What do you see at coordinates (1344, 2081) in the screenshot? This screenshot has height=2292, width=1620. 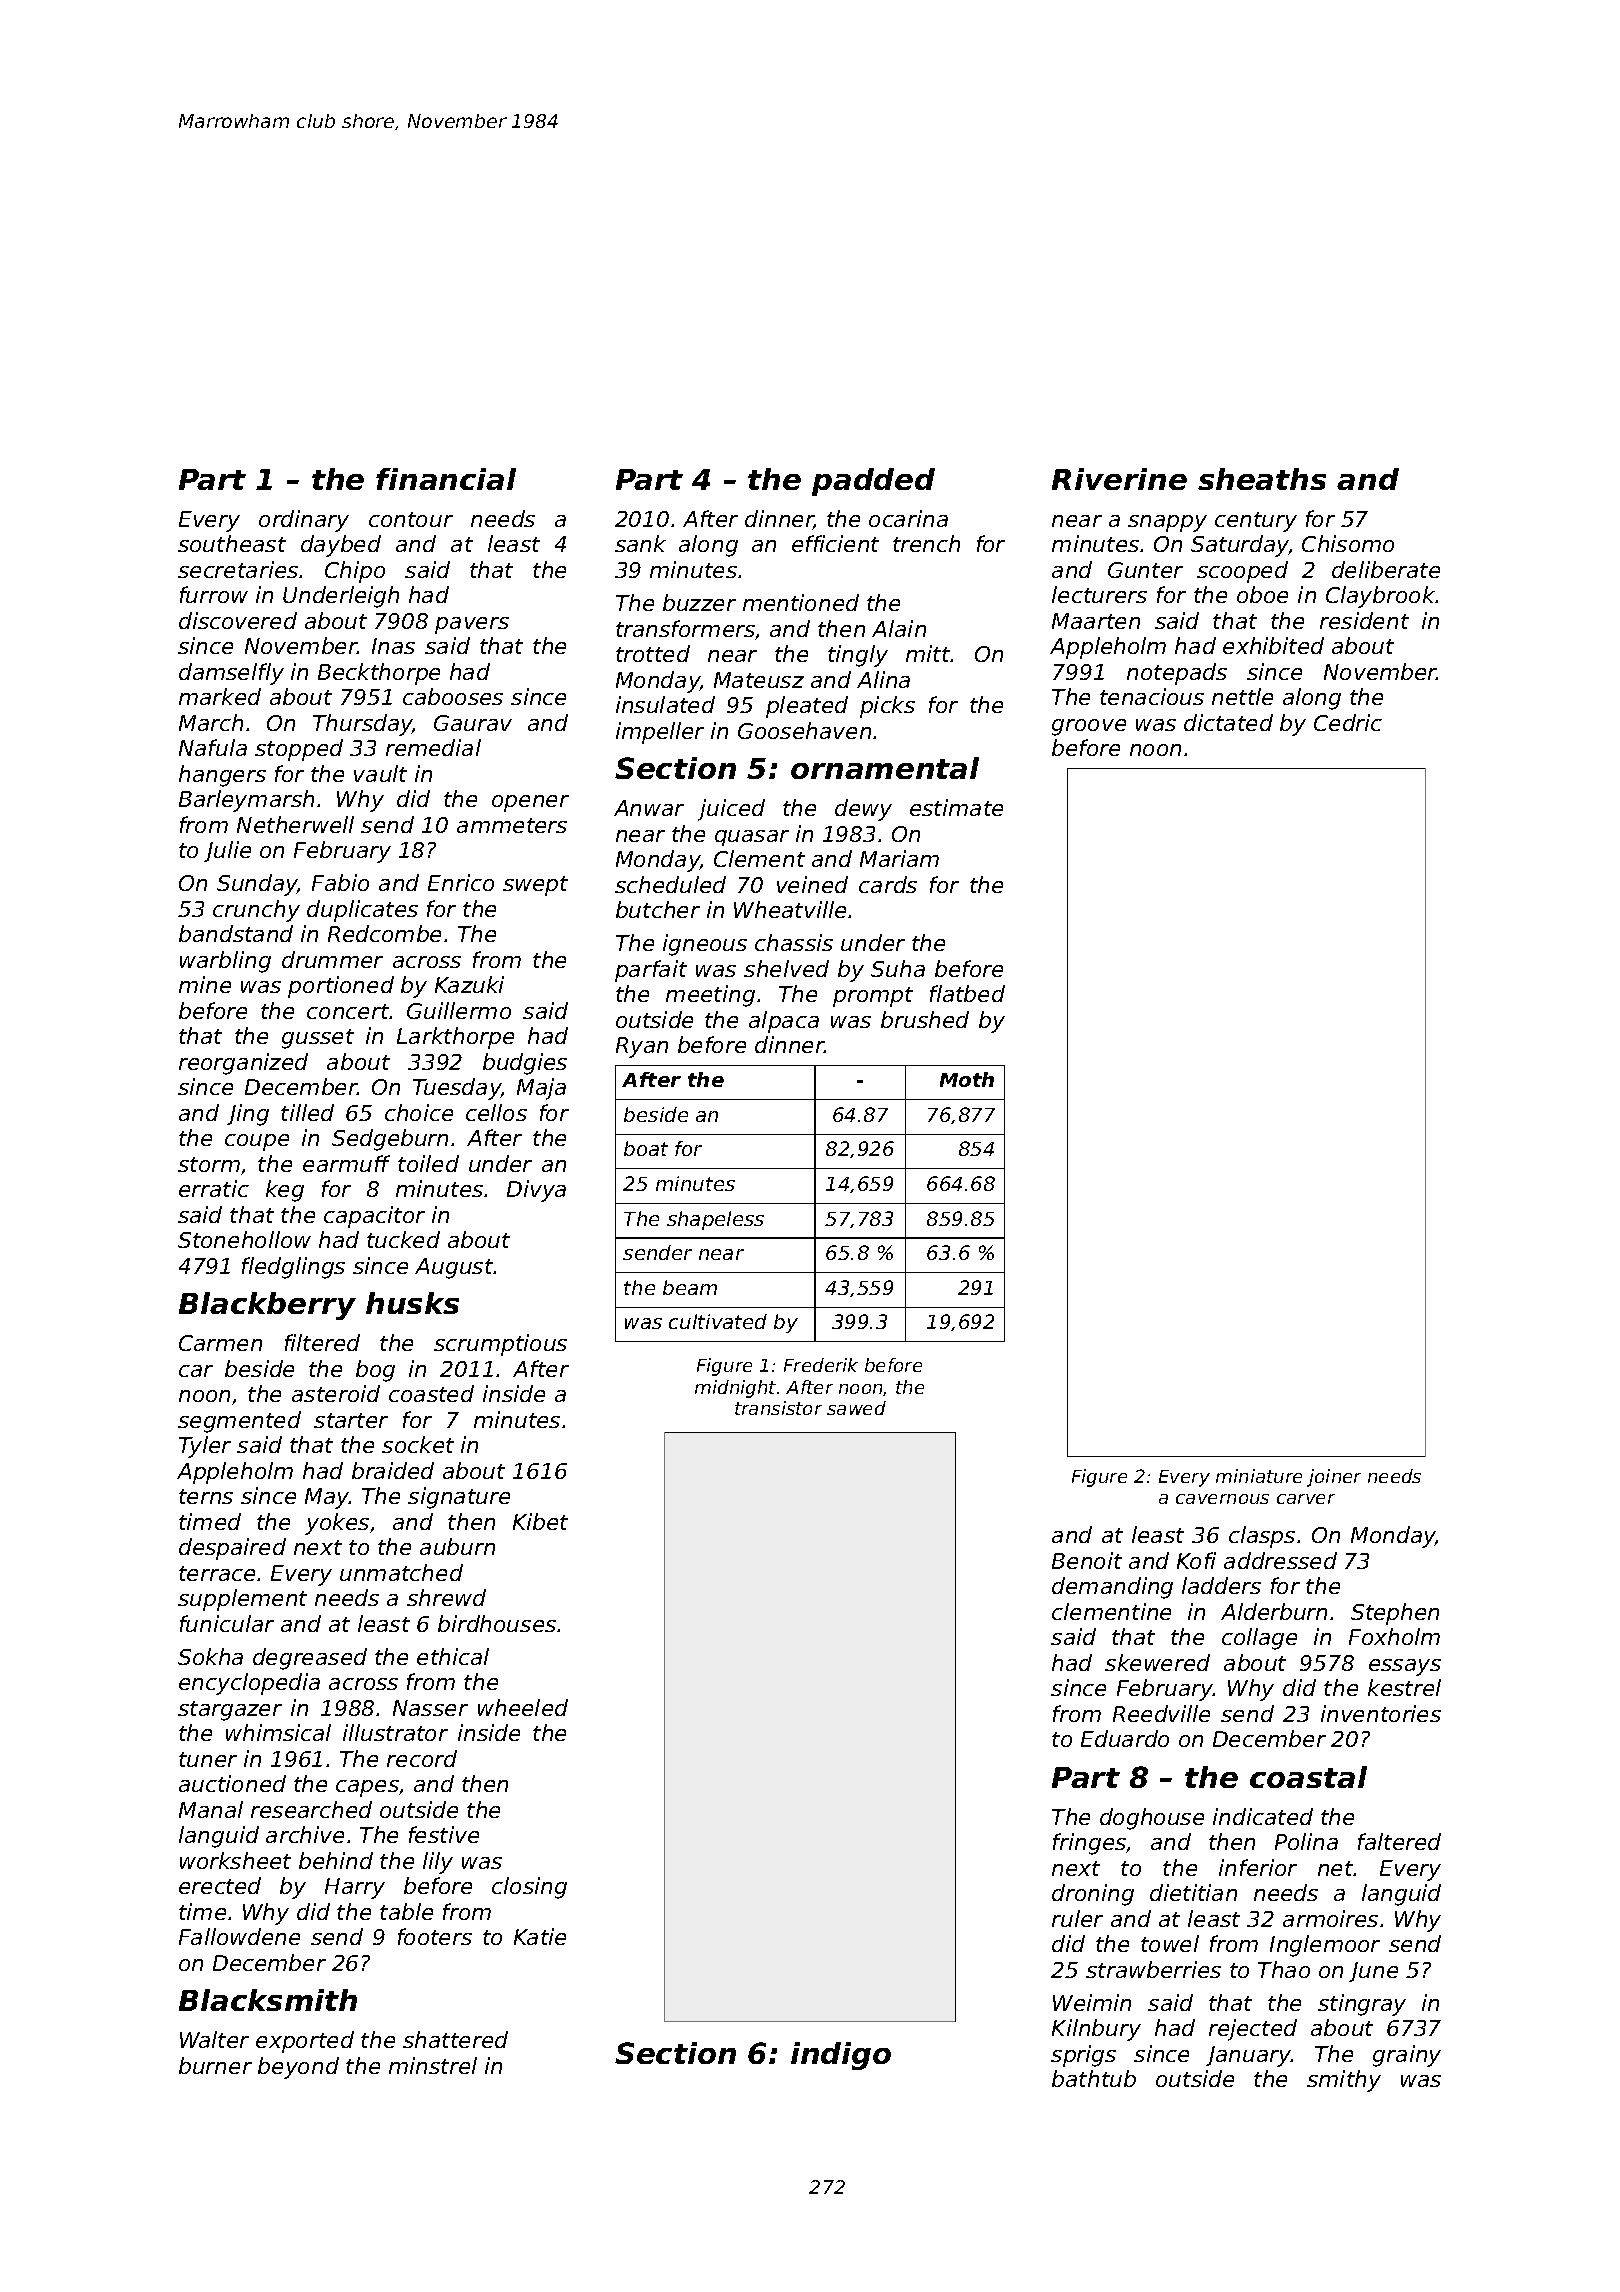 I see `smithy` at bounding box center [1344, 2081].
